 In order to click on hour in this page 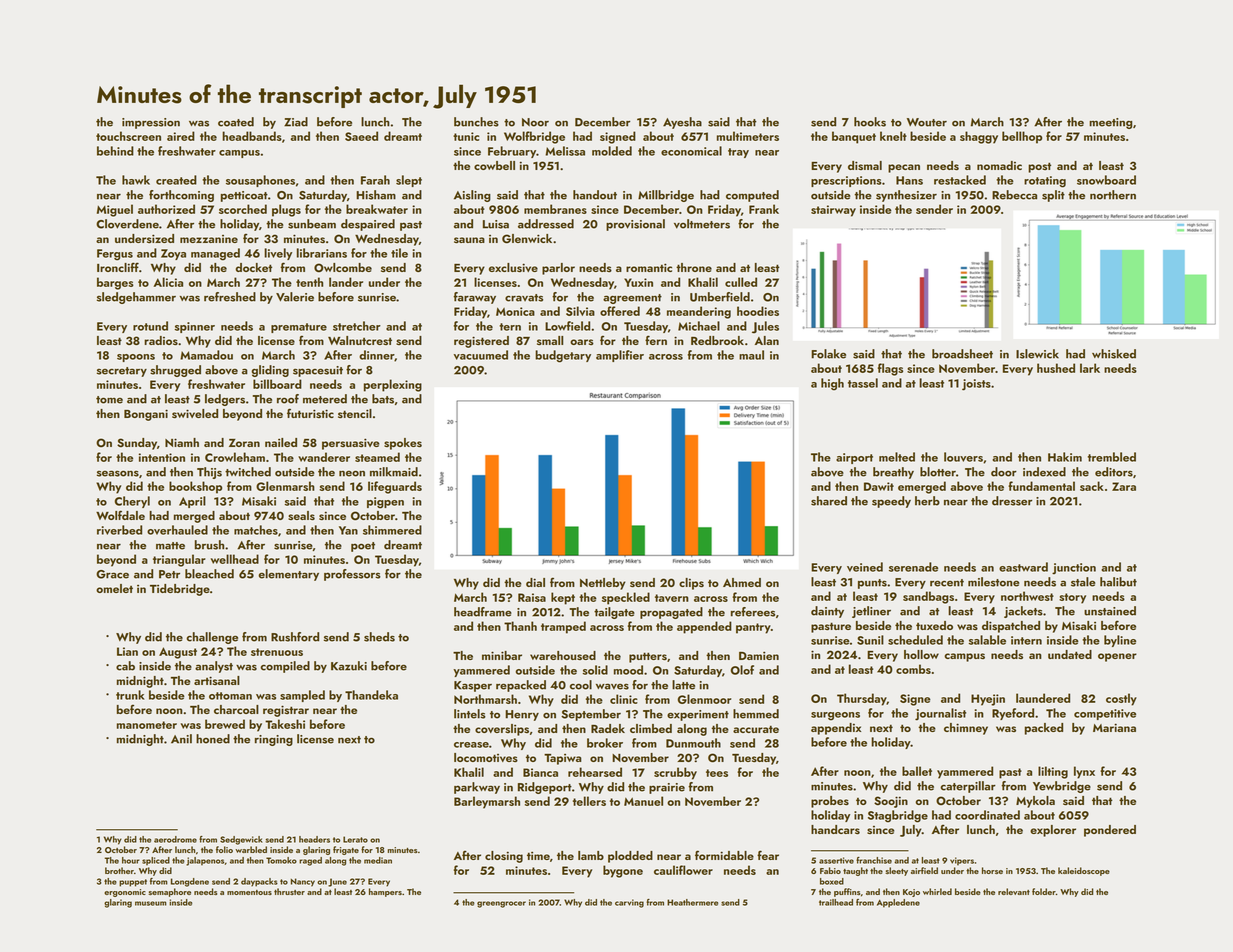, I will do `click(131, 860)`.
